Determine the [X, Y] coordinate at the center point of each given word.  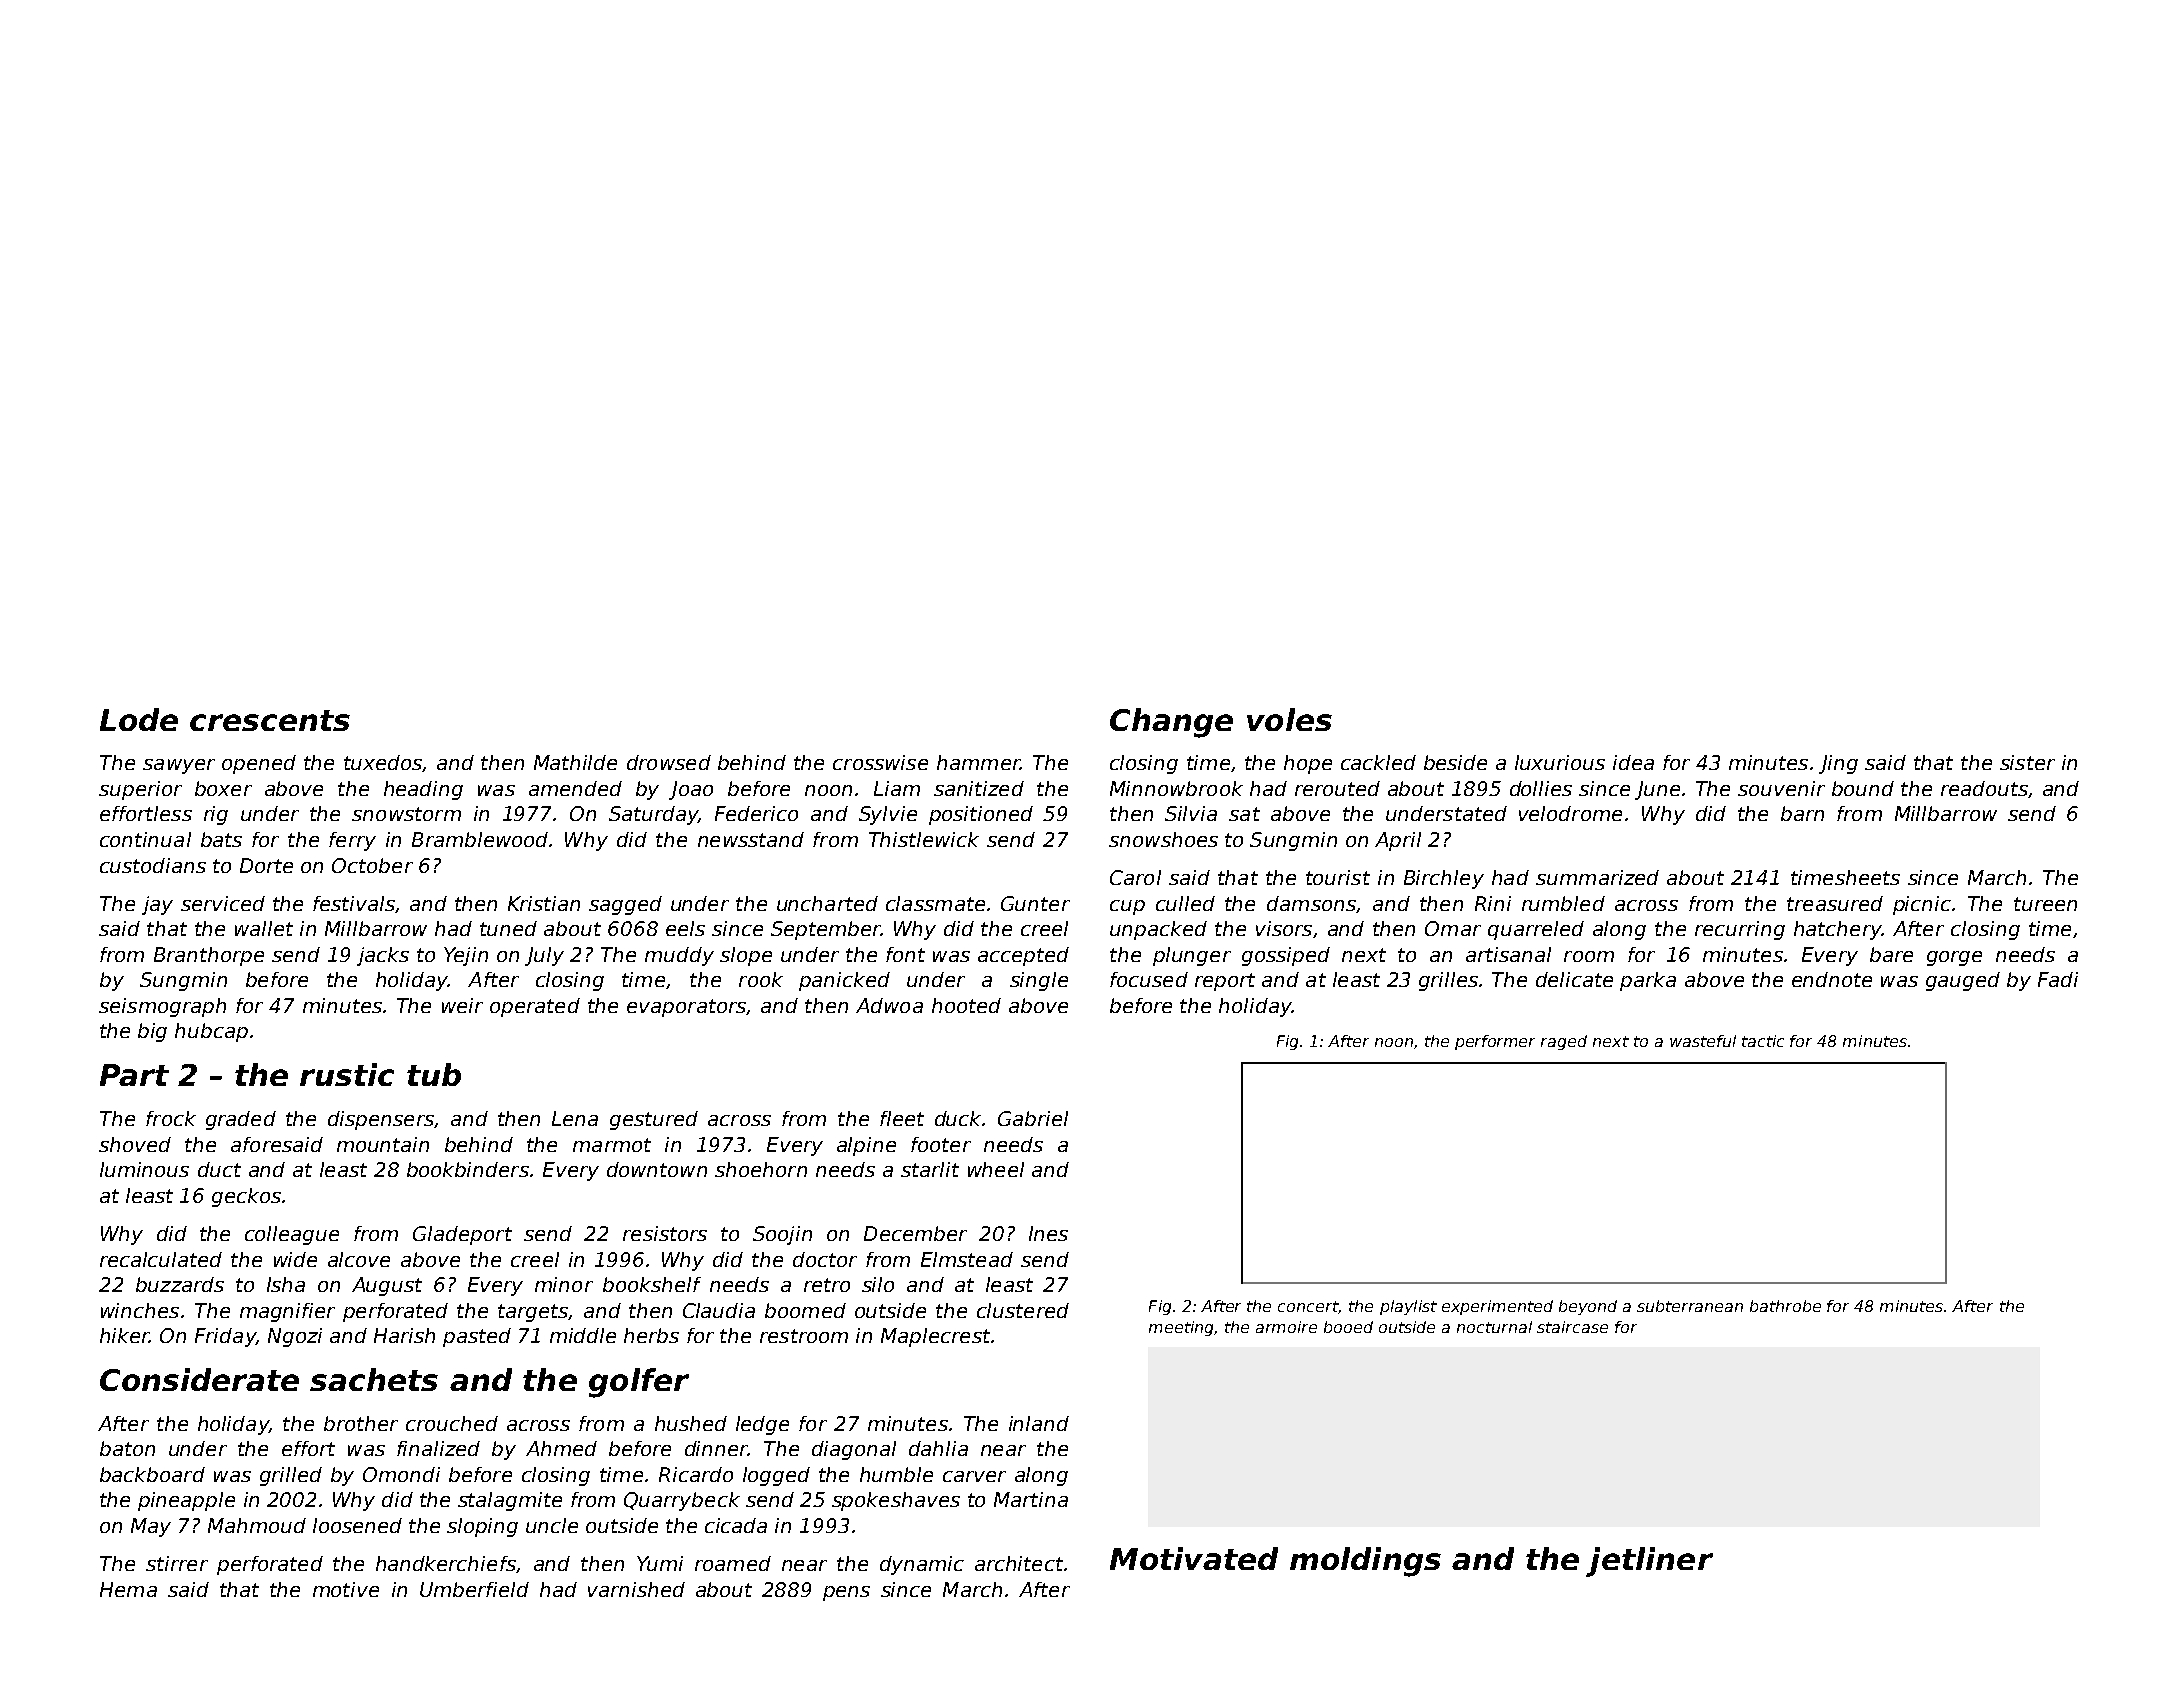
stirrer [177, 1563]
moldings [1365, 1562]
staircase [1572, 1327]
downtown [657, 1169]
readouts [1984, 788]
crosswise [880, 762]
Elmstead [967, 1259]
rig [216, 815]
